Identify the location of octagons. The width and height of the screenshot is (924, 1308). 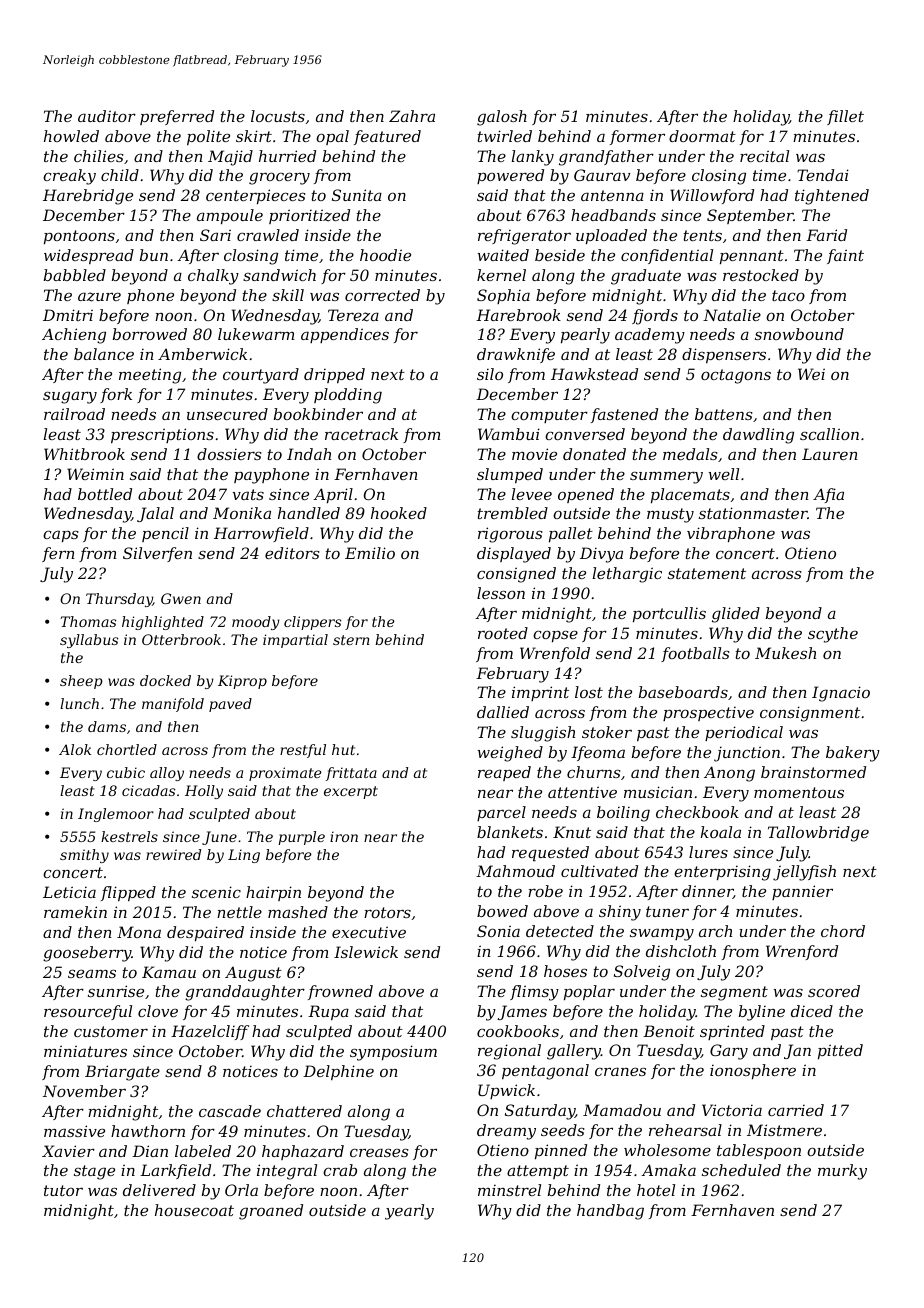
(736, 376).
